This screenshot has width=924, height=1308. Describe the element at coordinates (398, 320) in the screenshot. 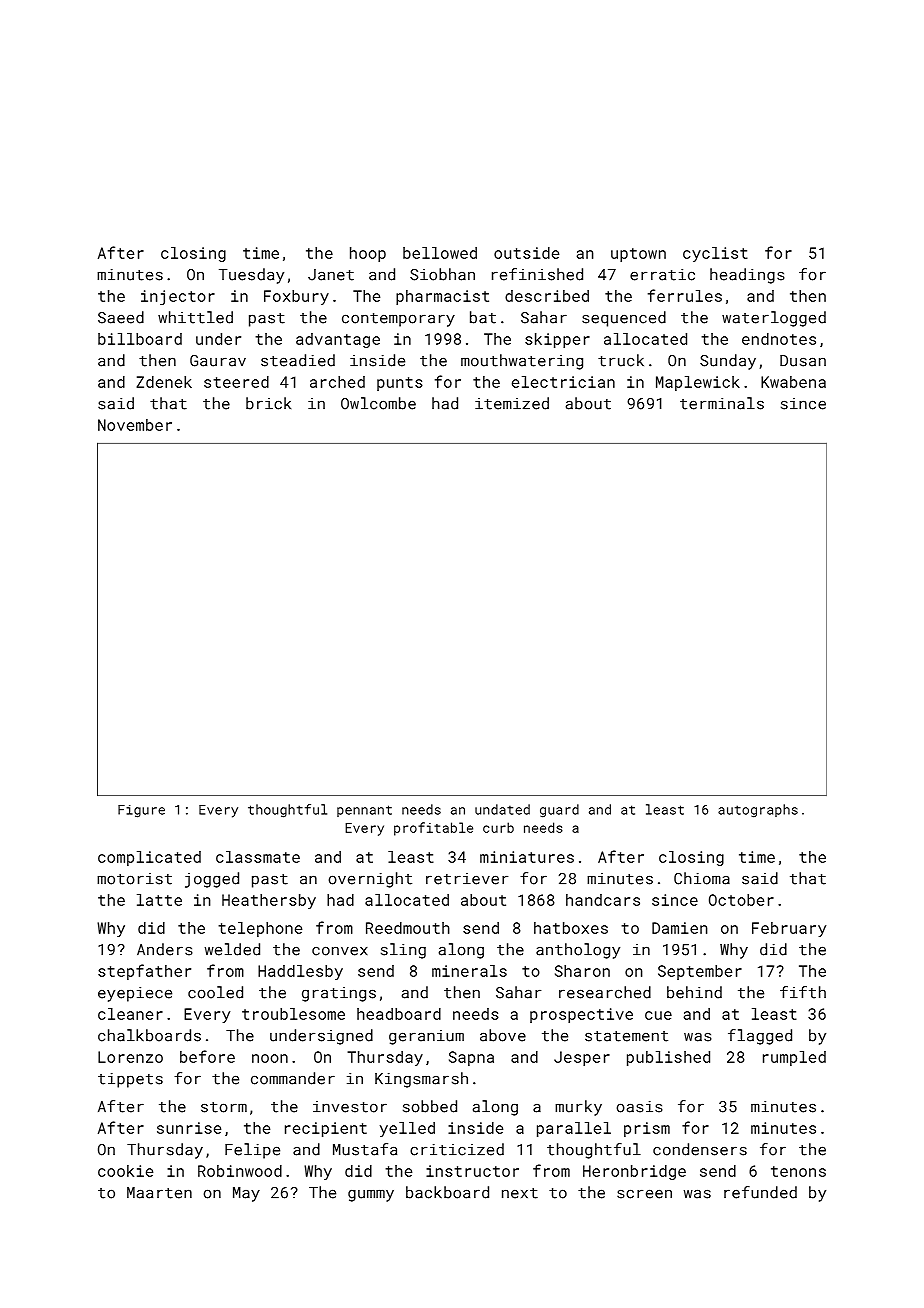

I see `contemporary` at that location.
